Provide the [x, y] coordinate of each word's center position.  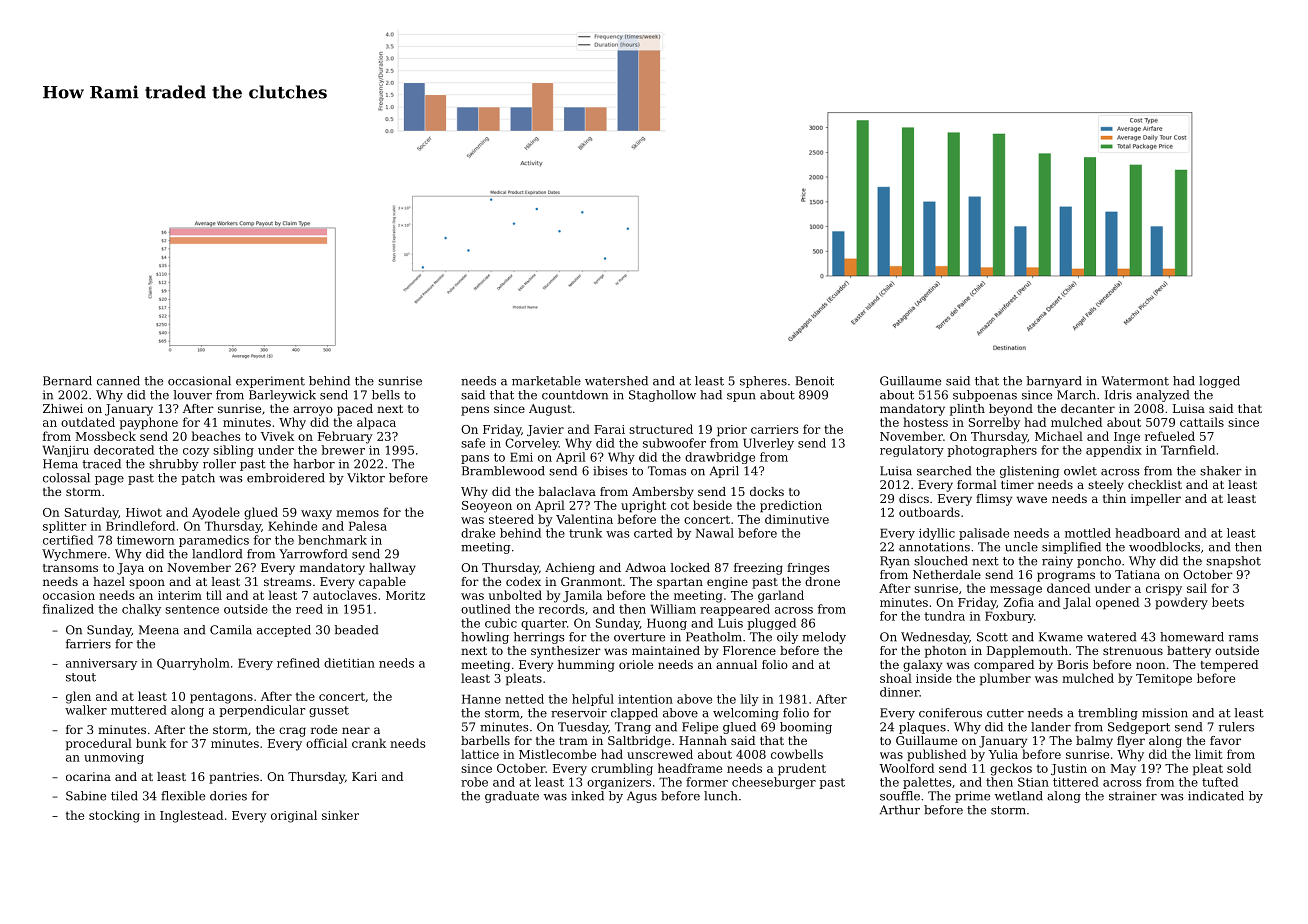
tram [573, 741]
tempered [1229, 666]
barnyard [1054, 382]
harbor [314, 464]
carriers [774, 429]
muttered [139, 710]
